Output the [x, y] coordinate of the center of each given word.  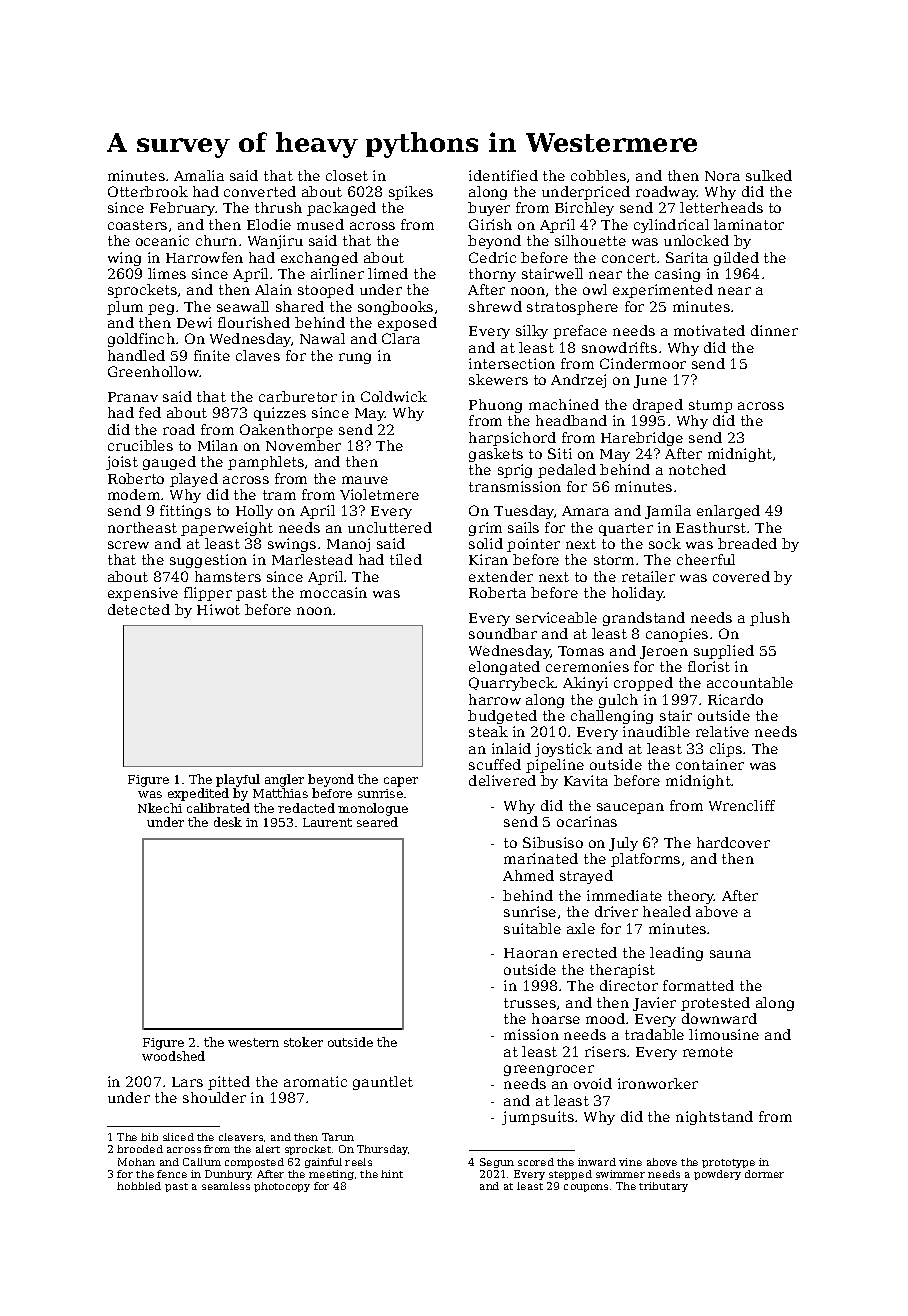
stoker [303, 1042]
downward [719, 1018]
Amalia [199, 175]
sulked [769, 175]
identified [503, 175]
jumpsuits [538, 1118]
